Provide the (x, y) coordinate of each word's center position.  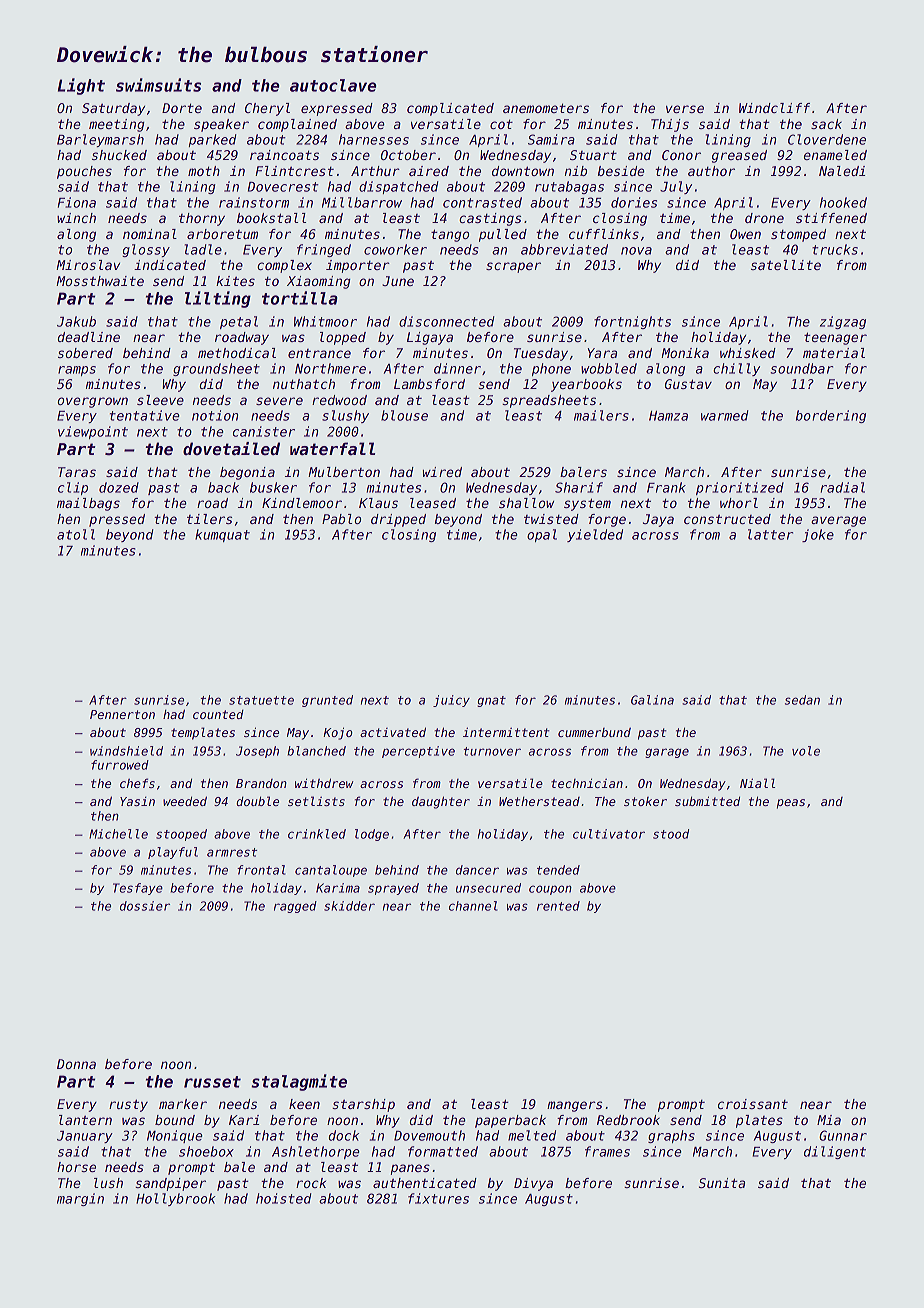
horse (76, 1167)
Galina (652, 700)
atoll (76, 534)
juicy (451, 701)
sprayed (393, 889)
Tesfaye (138, 889)
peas (791, 804)
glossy (146, 250)
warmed (724, 415)
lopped (343, 338)
